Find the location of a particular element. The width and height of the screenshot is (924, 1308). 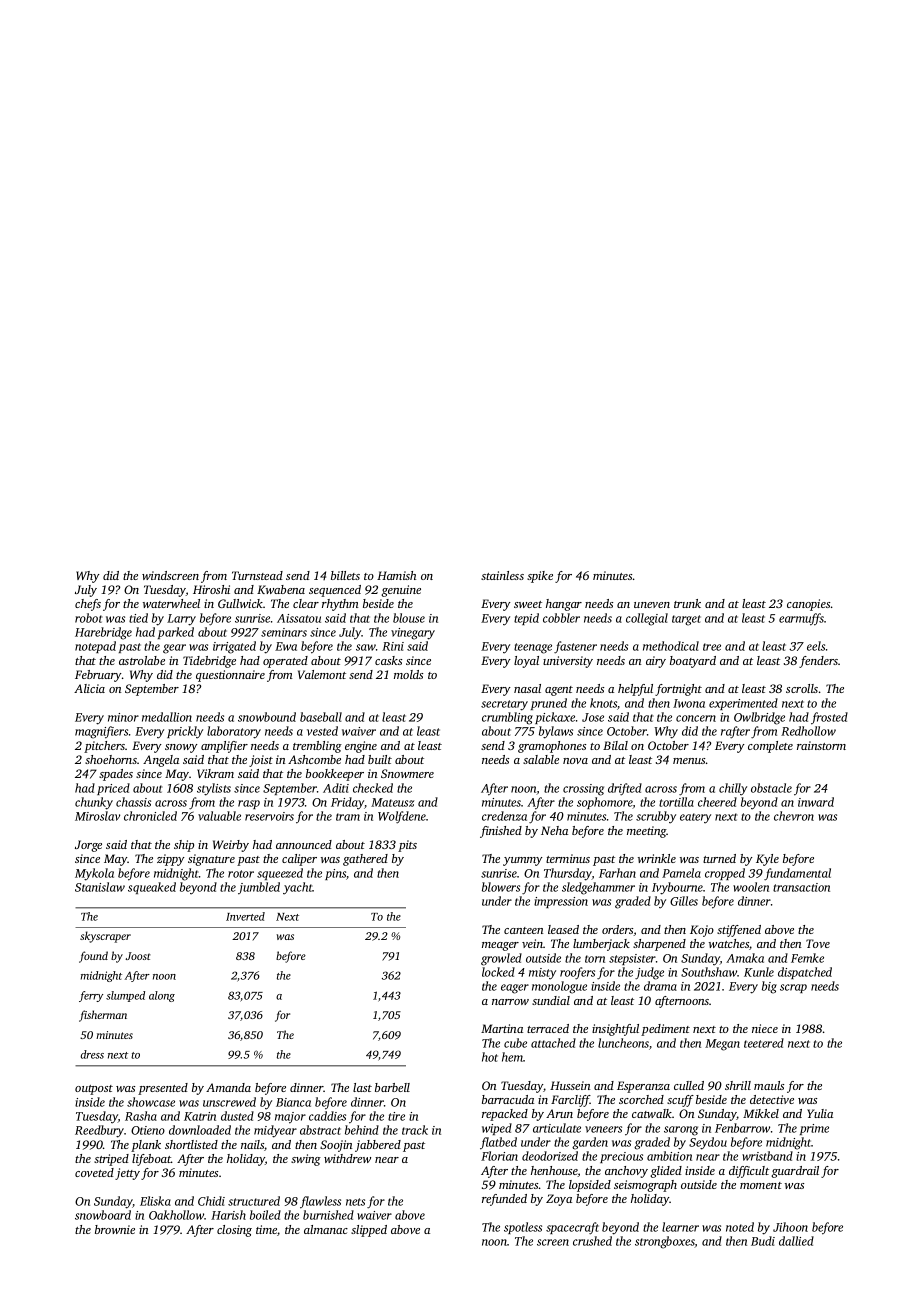

magnifiers is located at coordinates (101, 732).
